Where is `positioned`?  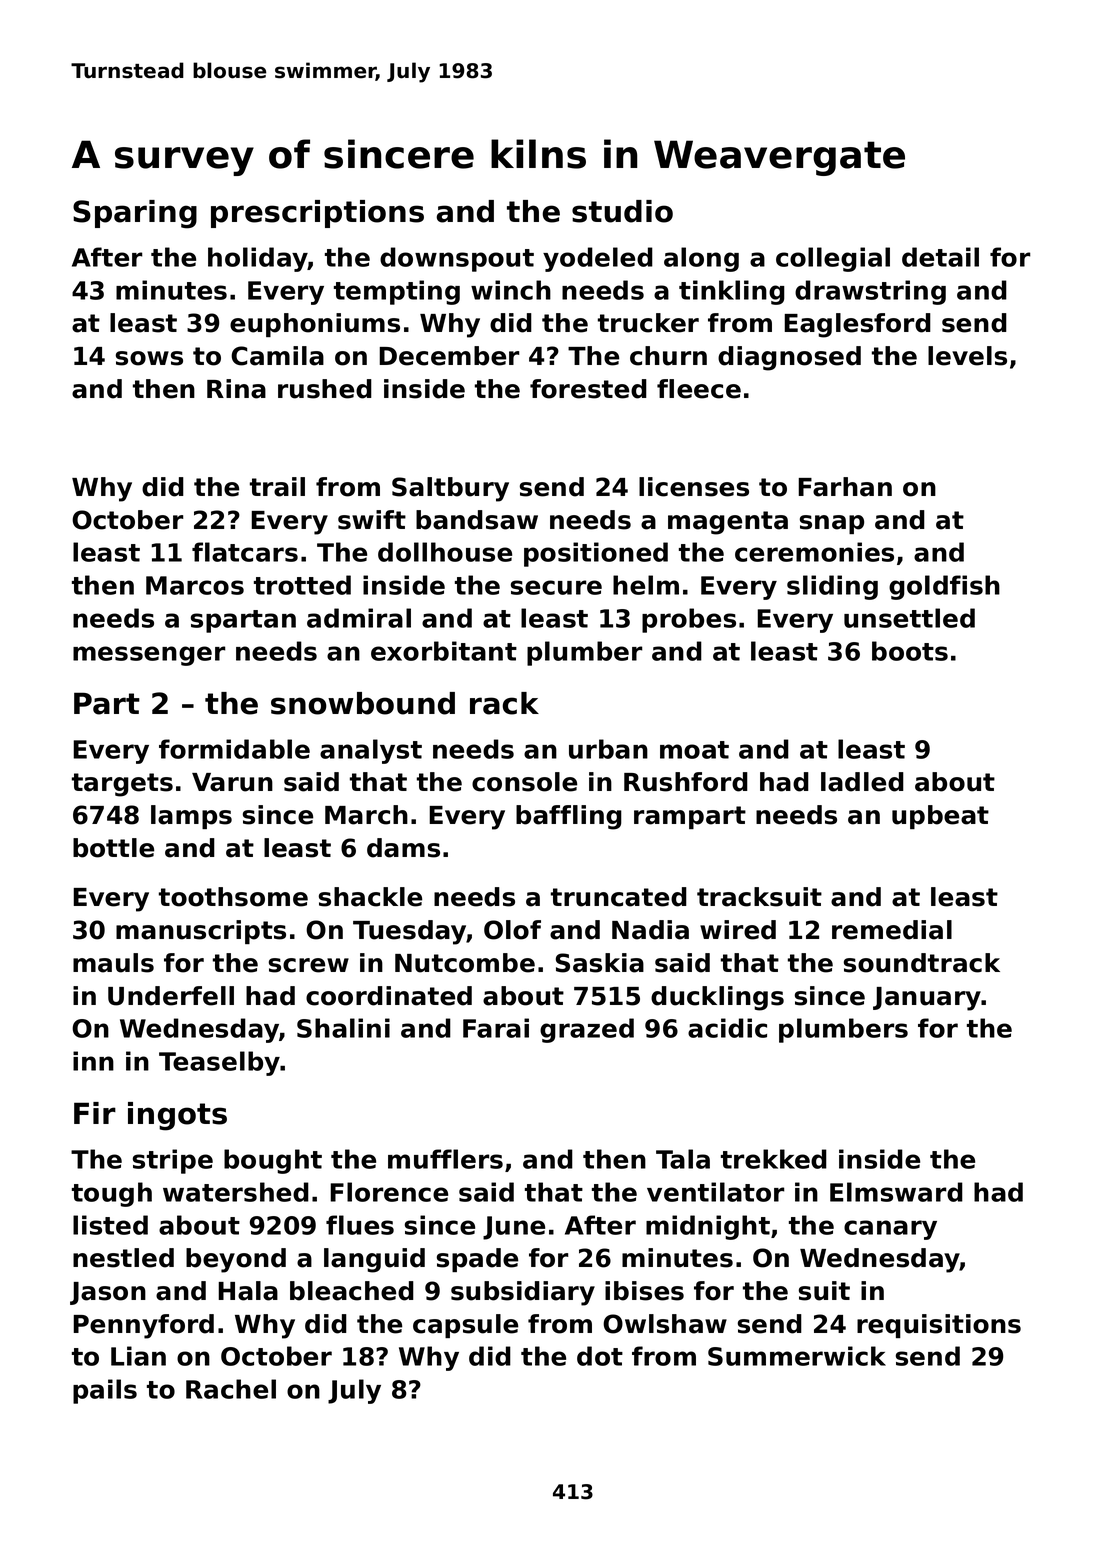 positioned is located at coordinates (596, 554).
